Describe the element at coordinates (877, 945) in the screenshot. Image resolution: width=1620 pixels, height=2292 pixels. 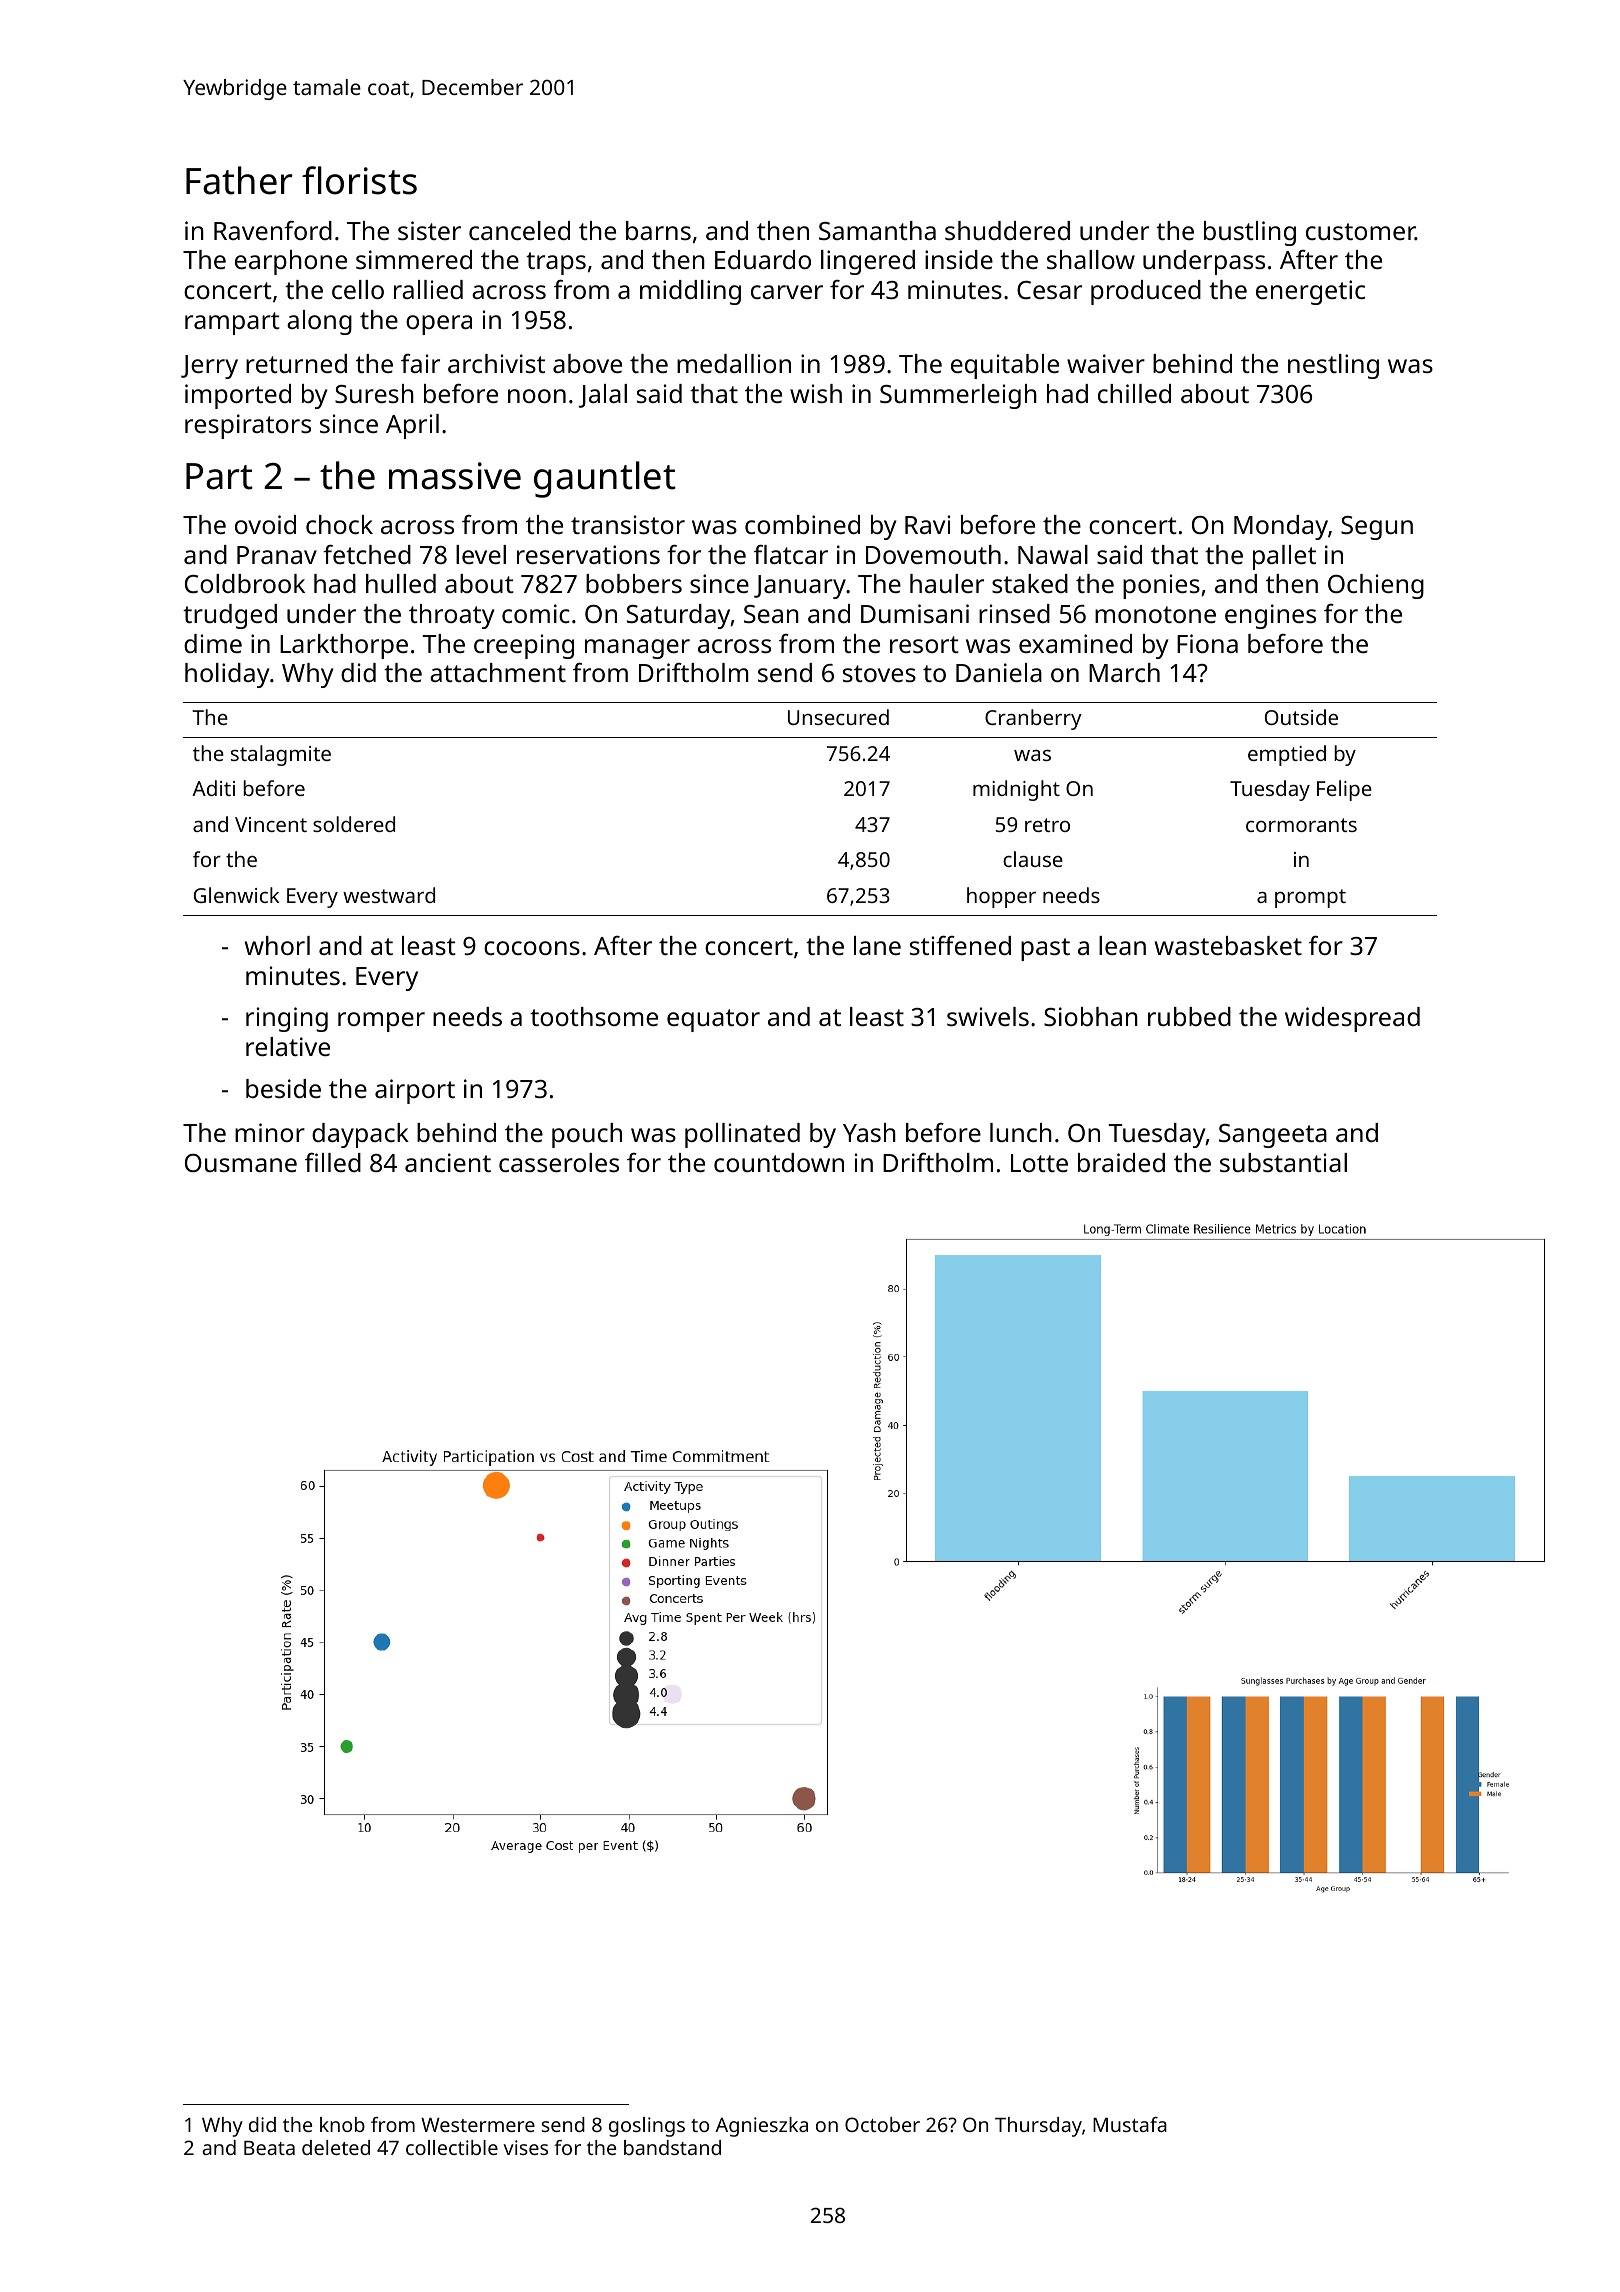
I see `lane` at that location.
